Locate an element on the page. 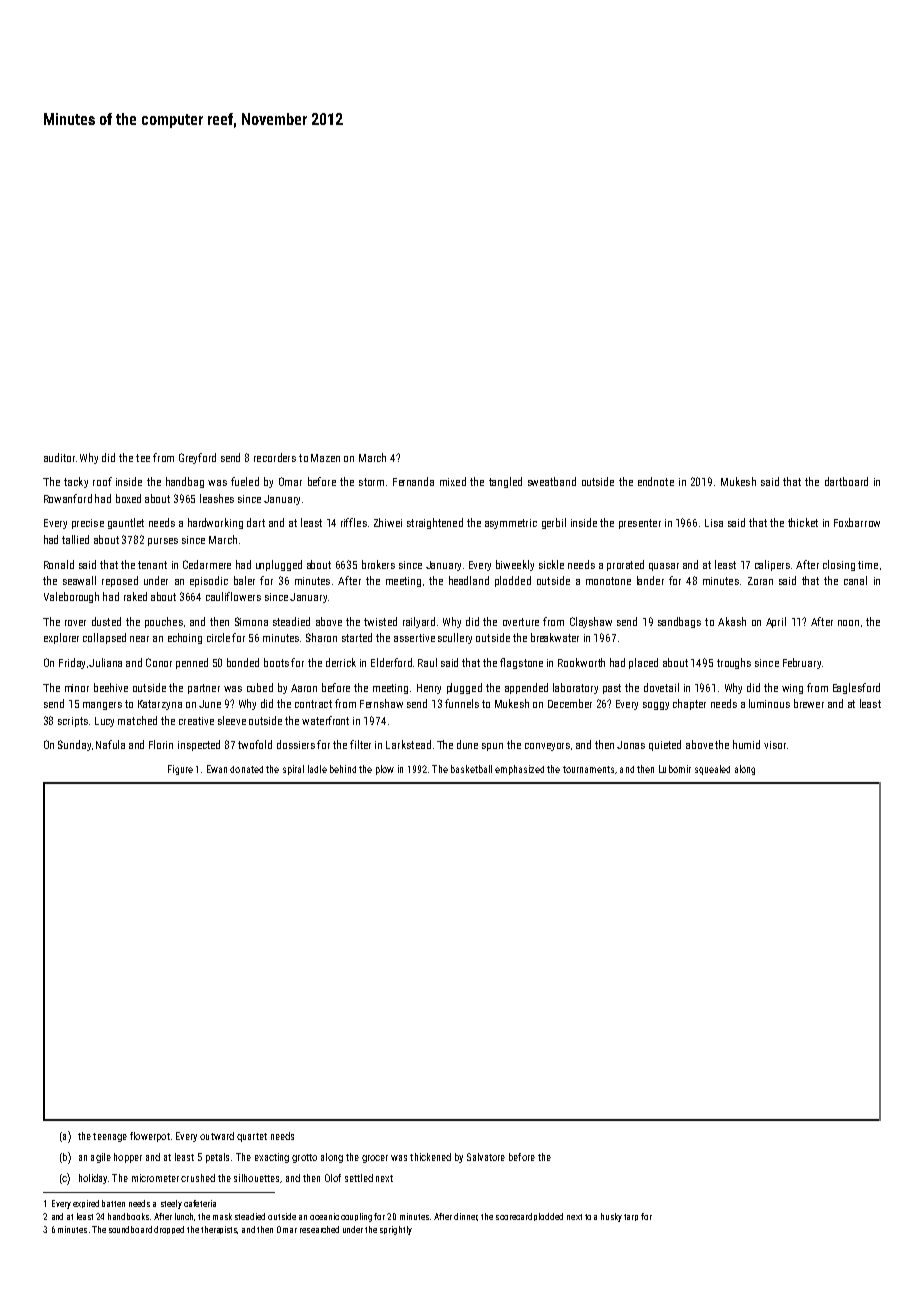 This page has height=1308, width=924. behind is located at coordinates (343, 769).
